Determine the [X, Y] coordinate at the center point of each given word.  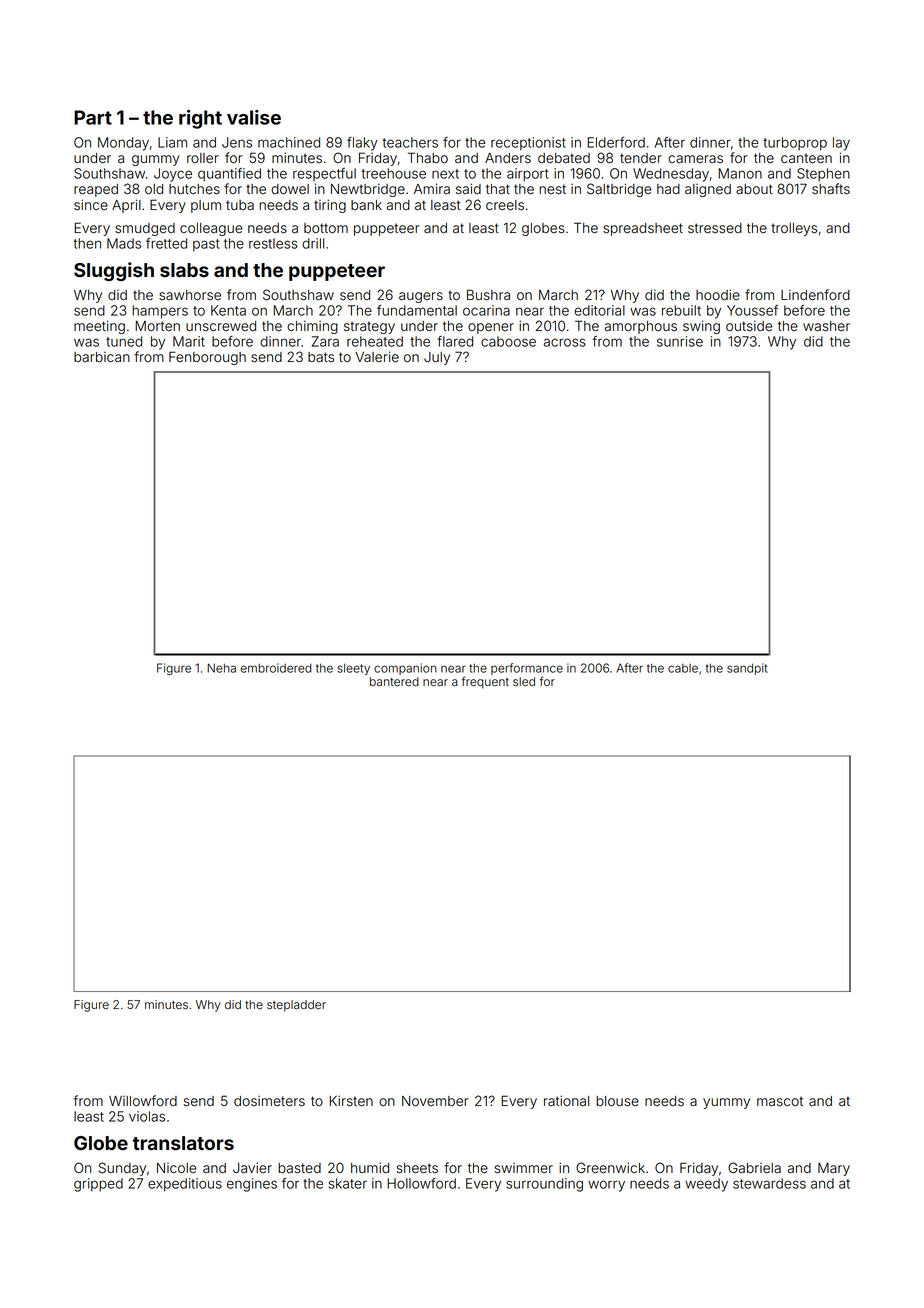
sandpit [747, 669]
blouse [617, 1101]
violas [147, 1116]
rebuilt [681, 310]
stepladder [296, 1006]
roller [203, 158]
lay [841, 144]
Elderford [616, 142]
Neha [221, 668]
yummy [726, 1103]
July [437, 358]
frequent [485, 682]
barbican [102, 357]
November [435, 1101]
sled [524, 681]
